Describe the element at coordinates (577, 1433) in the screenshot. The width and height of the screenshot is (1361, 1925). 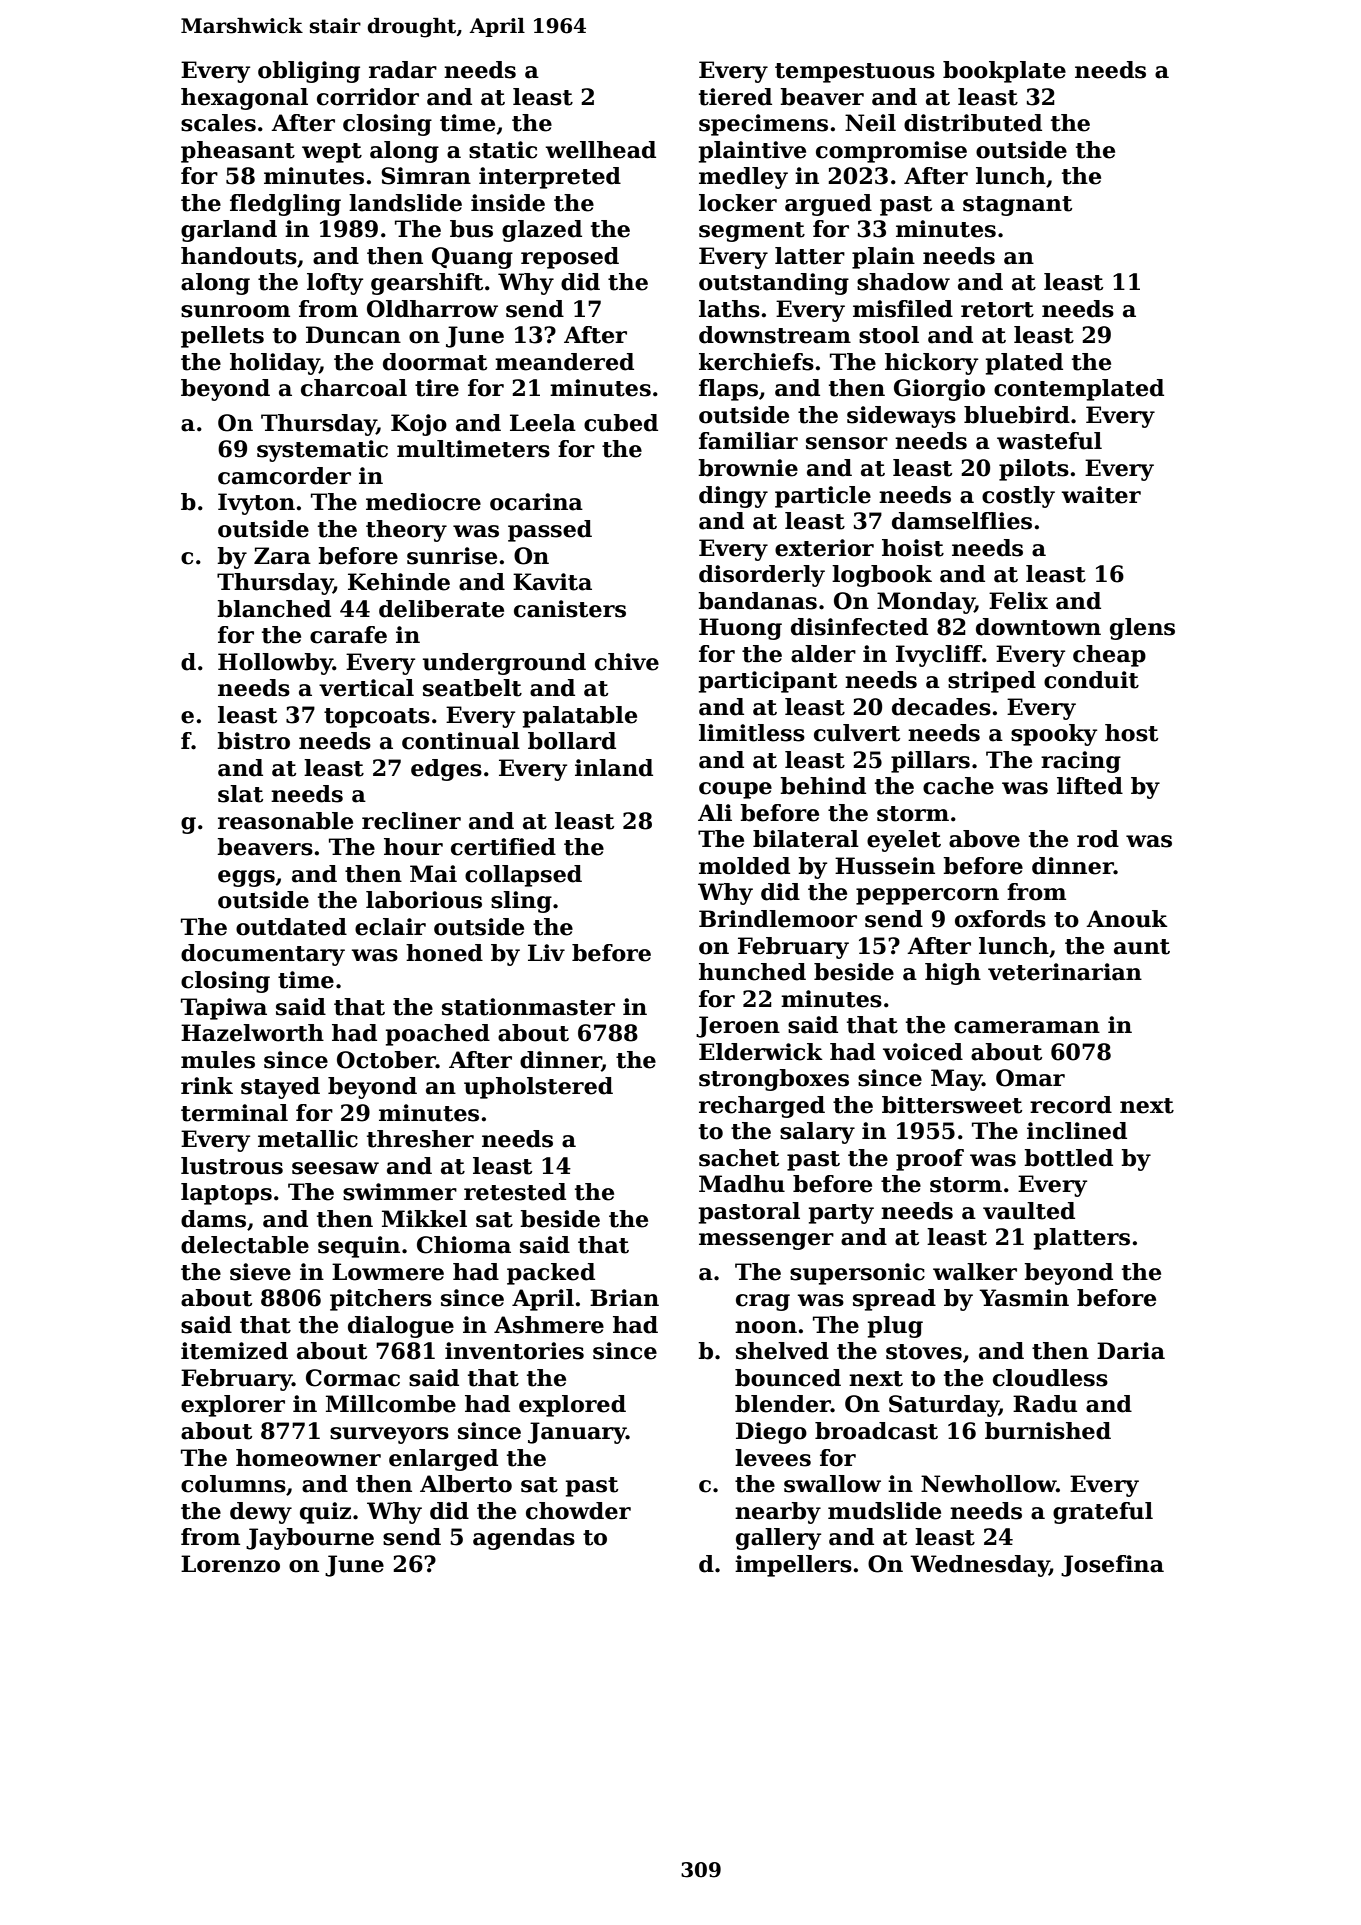
I see `January` at that location.
